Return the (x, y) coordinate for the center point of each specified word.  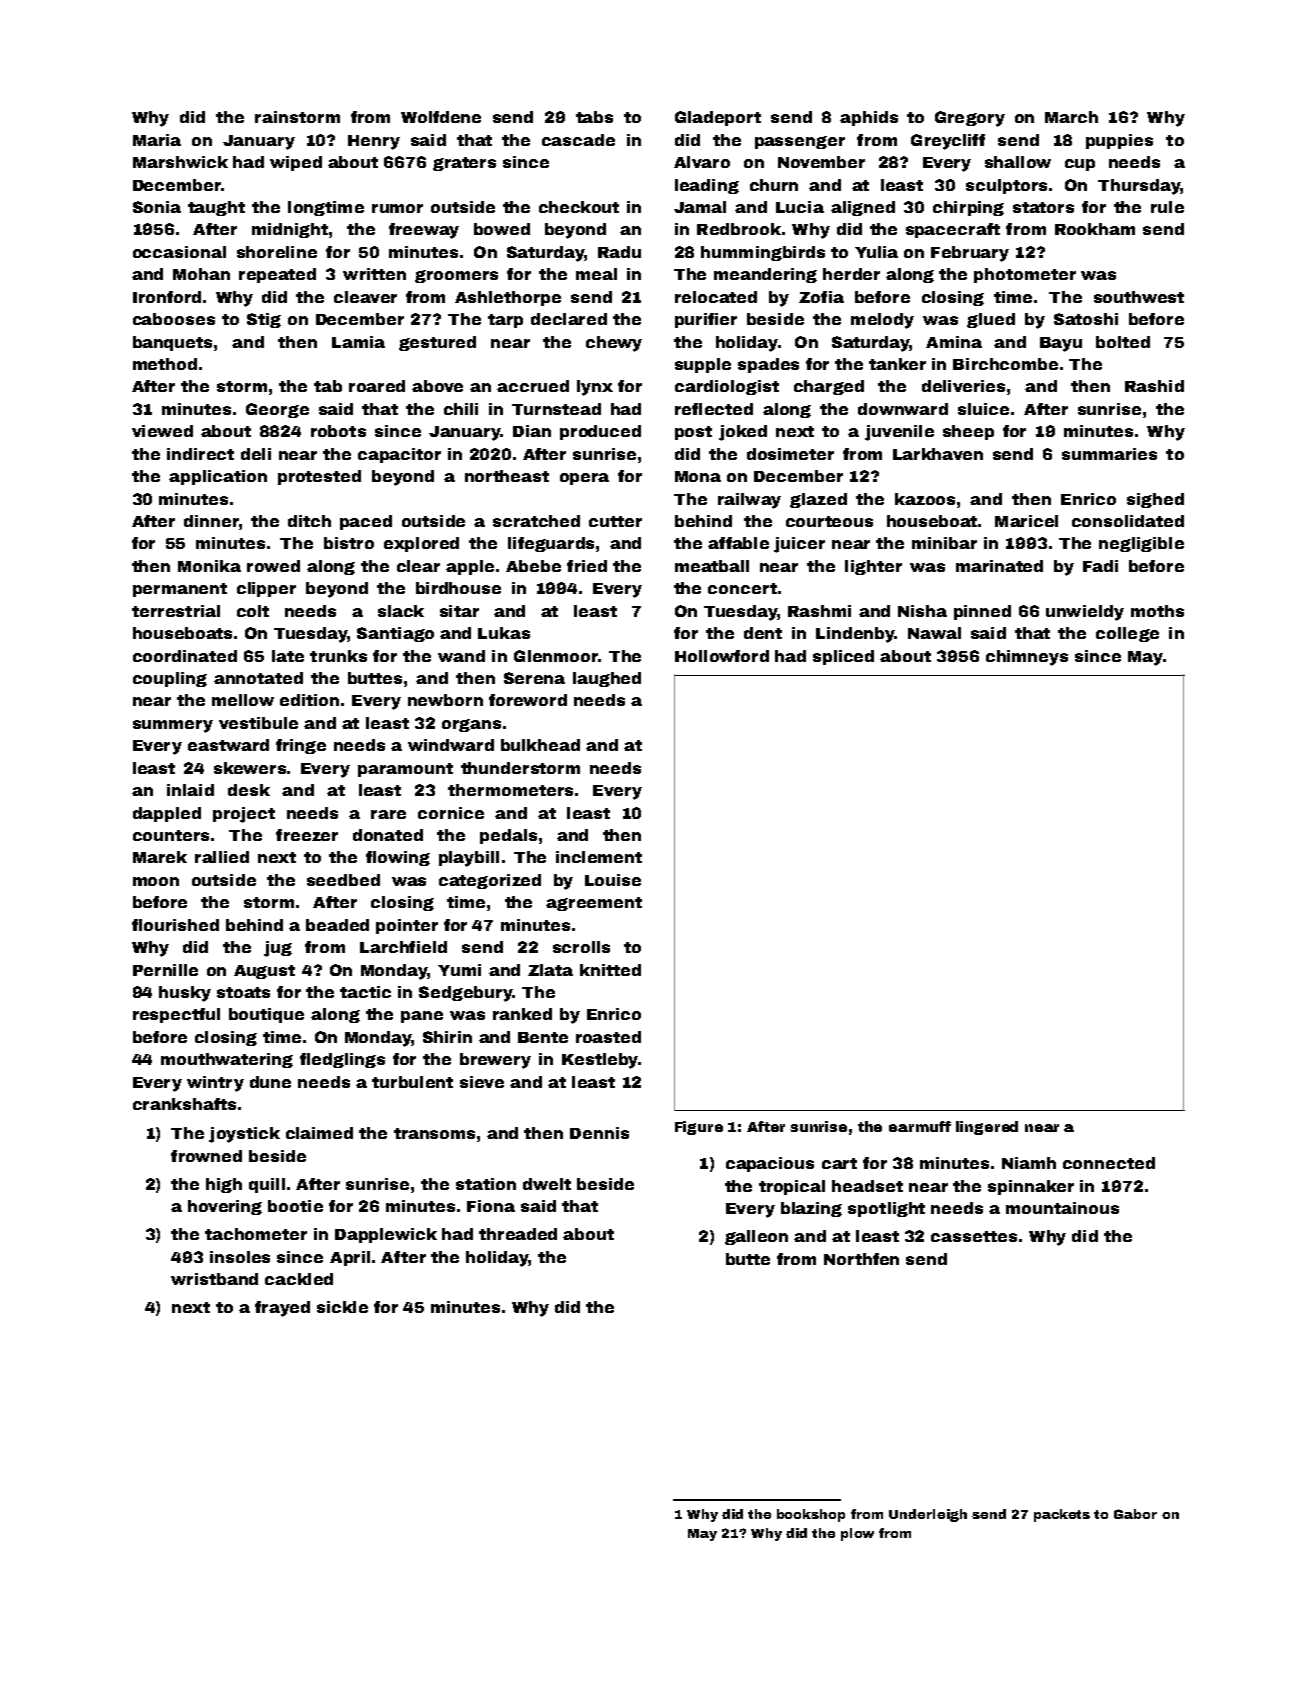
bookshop (811, 1515)
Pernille (165, 970)
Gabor (1135, 1514)
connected (1109, 1163)
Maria (157, 140)
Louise (613, 880)
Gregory (970, 119)
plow (857, 1534)
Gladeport (718, 118)
